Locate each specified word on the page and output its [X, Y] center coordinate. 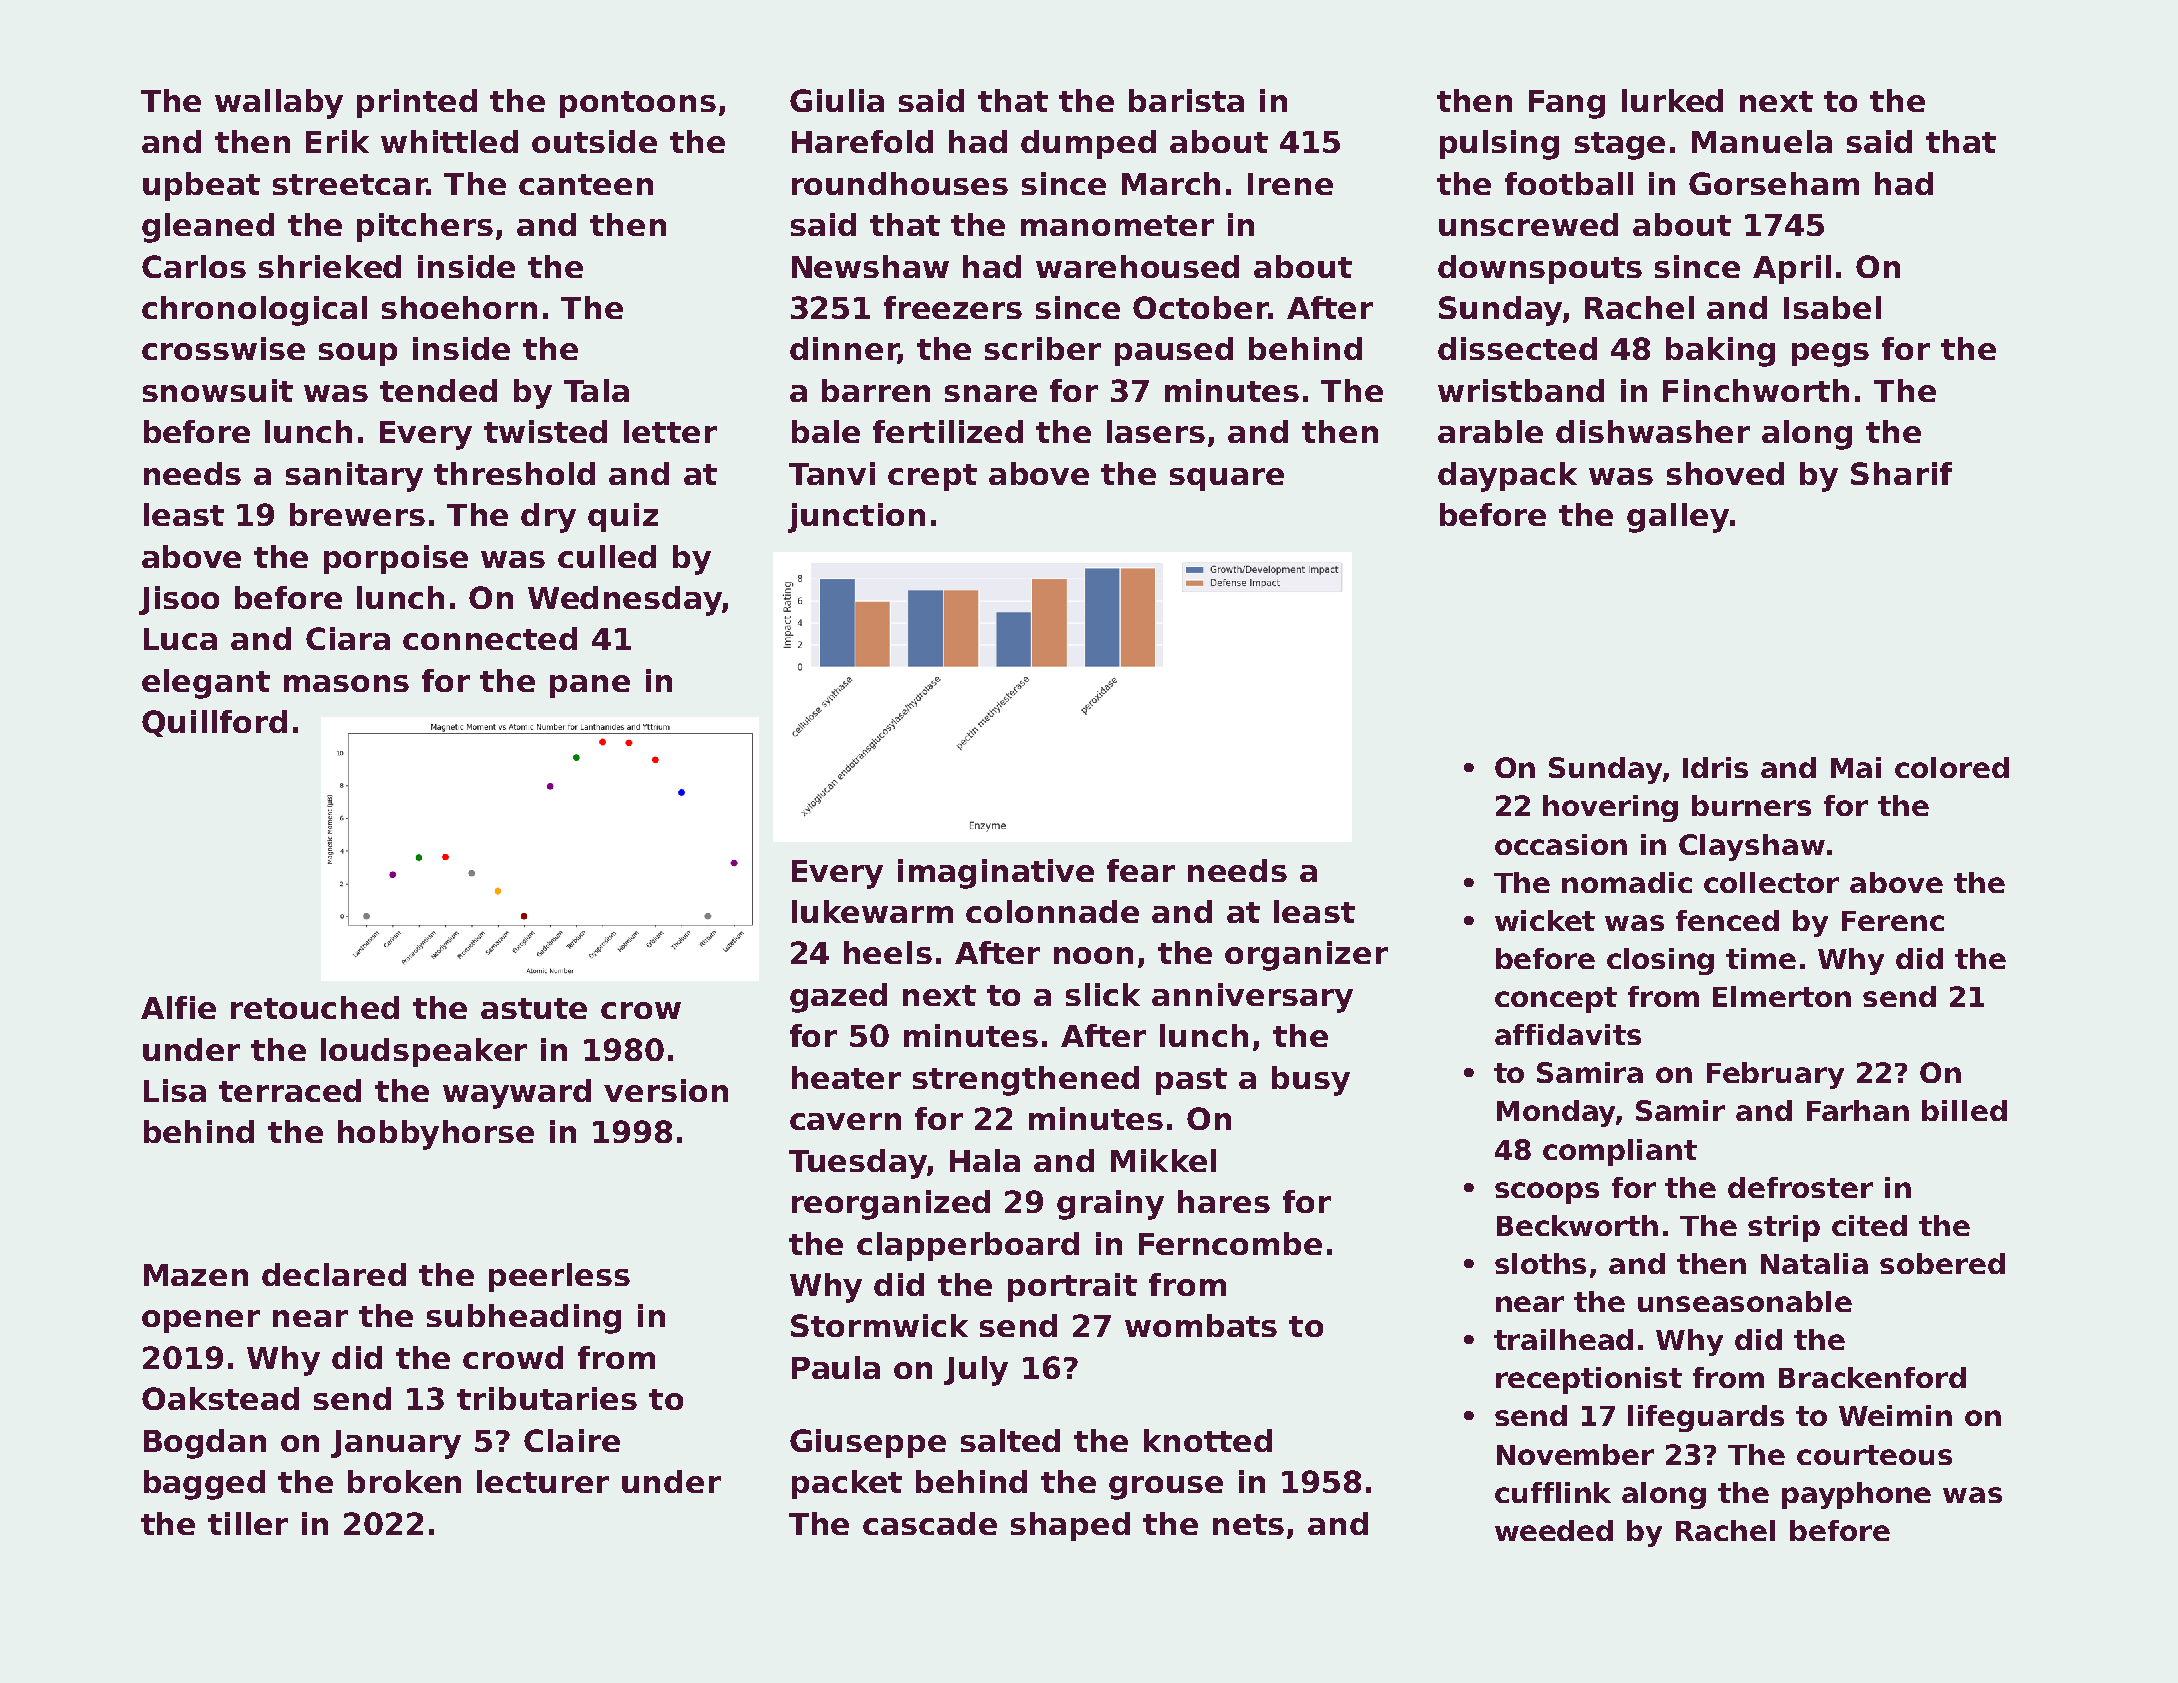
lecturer [543, 1481]
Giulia [837, 100]
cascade [930, 1523]
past [1191, 1081]
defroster [1800, 1187]
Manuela [1762, 141]
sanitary [354, 477]
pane [590, 686]
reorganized [891, 1205]
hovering [1610, 808]
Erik [337, 141]
